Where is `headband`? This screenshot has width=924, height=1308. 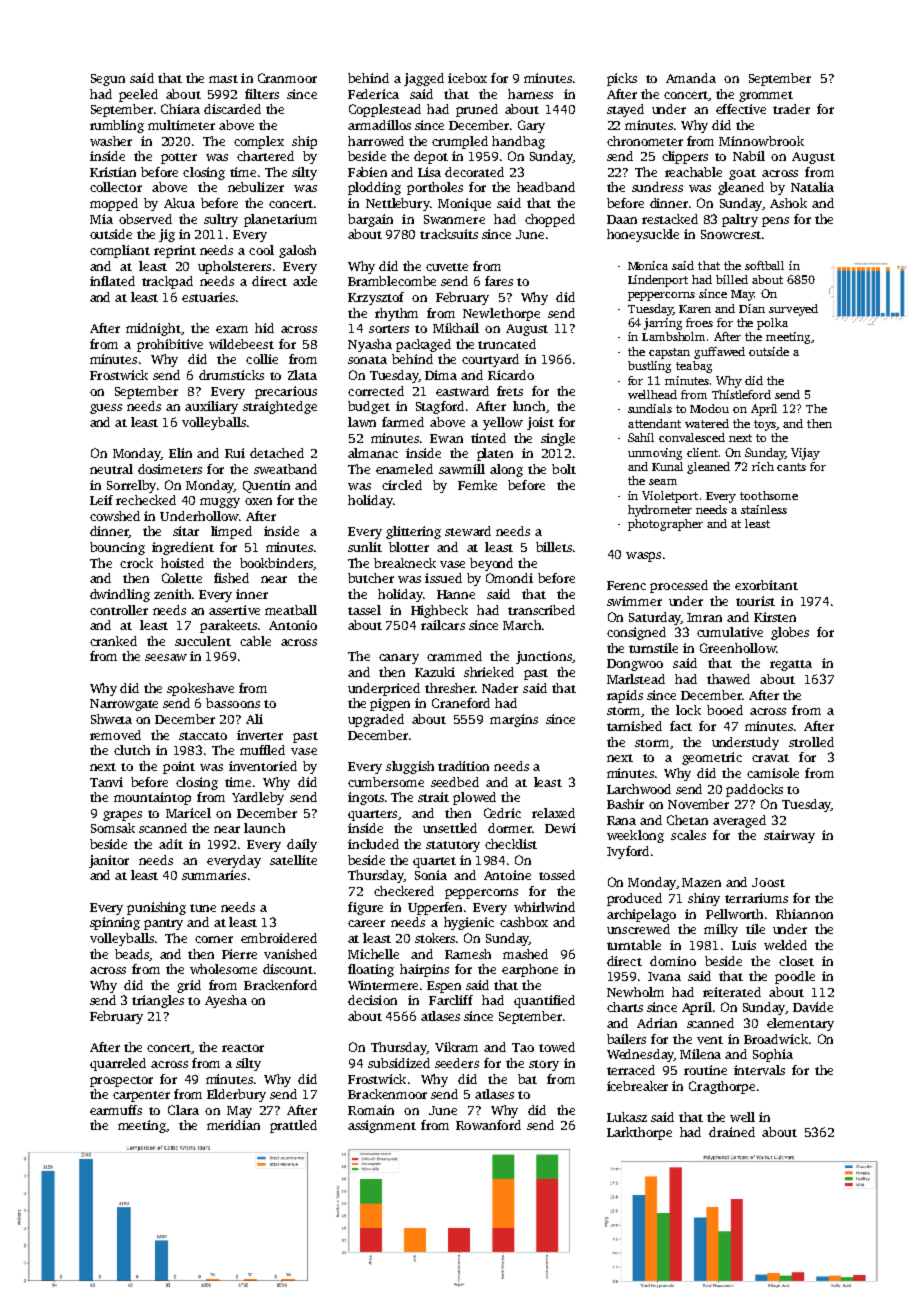 headband is located at coordinates (546, 187).
